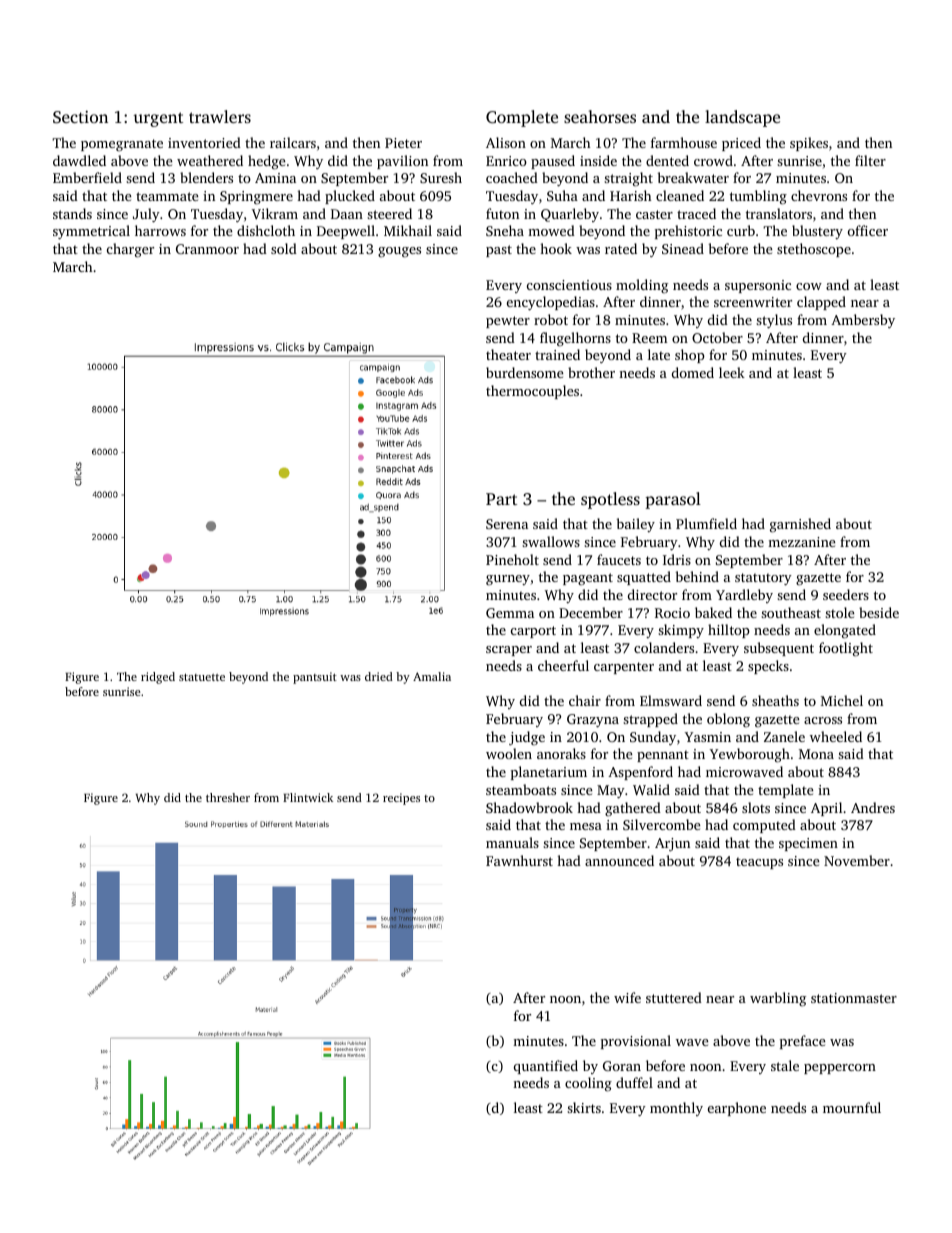 The height and width of the document is (1233, 952). What do you see at coordinates (631, 195) in the document?
I see `Harish` at bounding box center [631, 195].
